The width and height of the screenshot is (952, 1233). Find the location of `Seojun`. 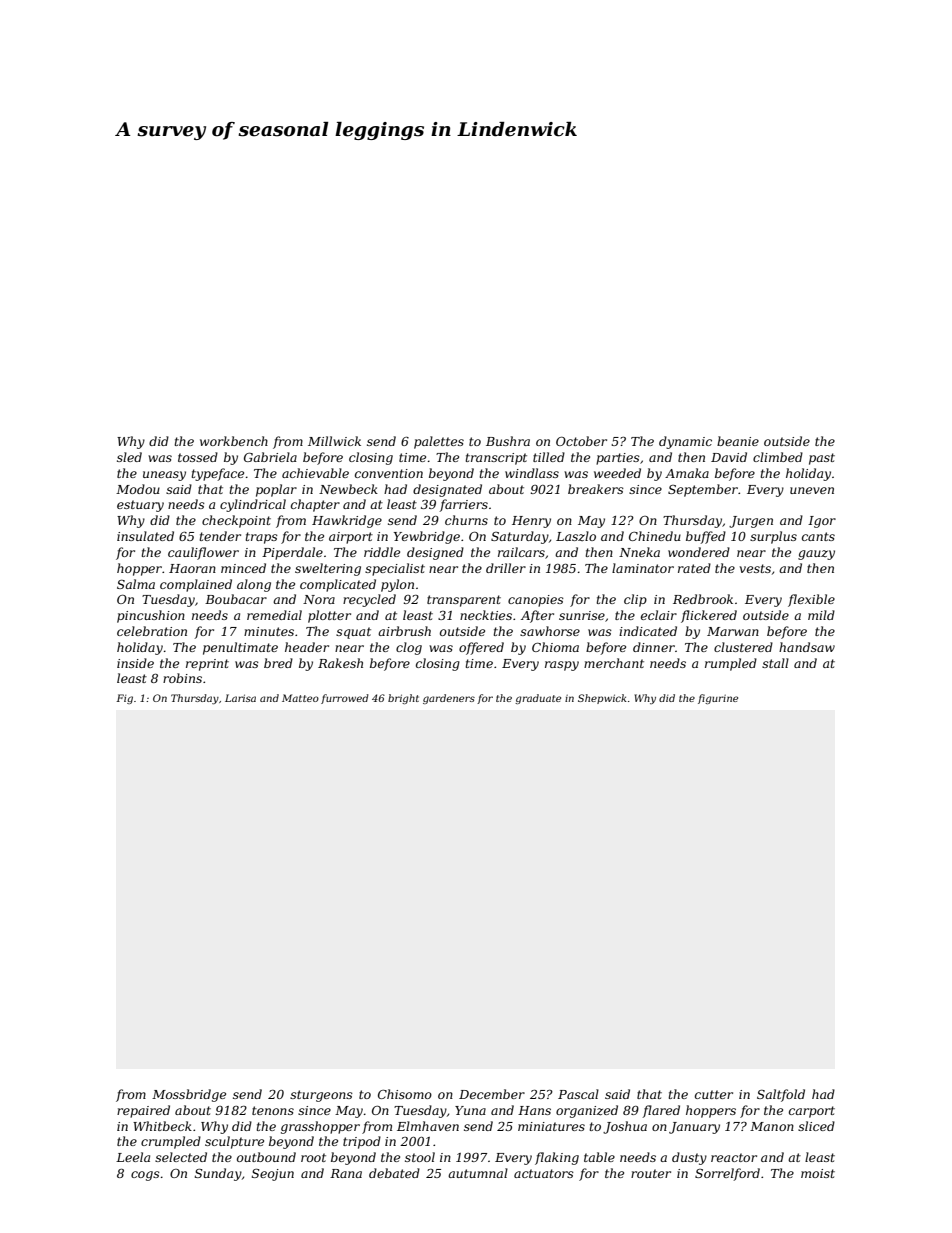

Seojun is located at coordinates (273, 1175).
